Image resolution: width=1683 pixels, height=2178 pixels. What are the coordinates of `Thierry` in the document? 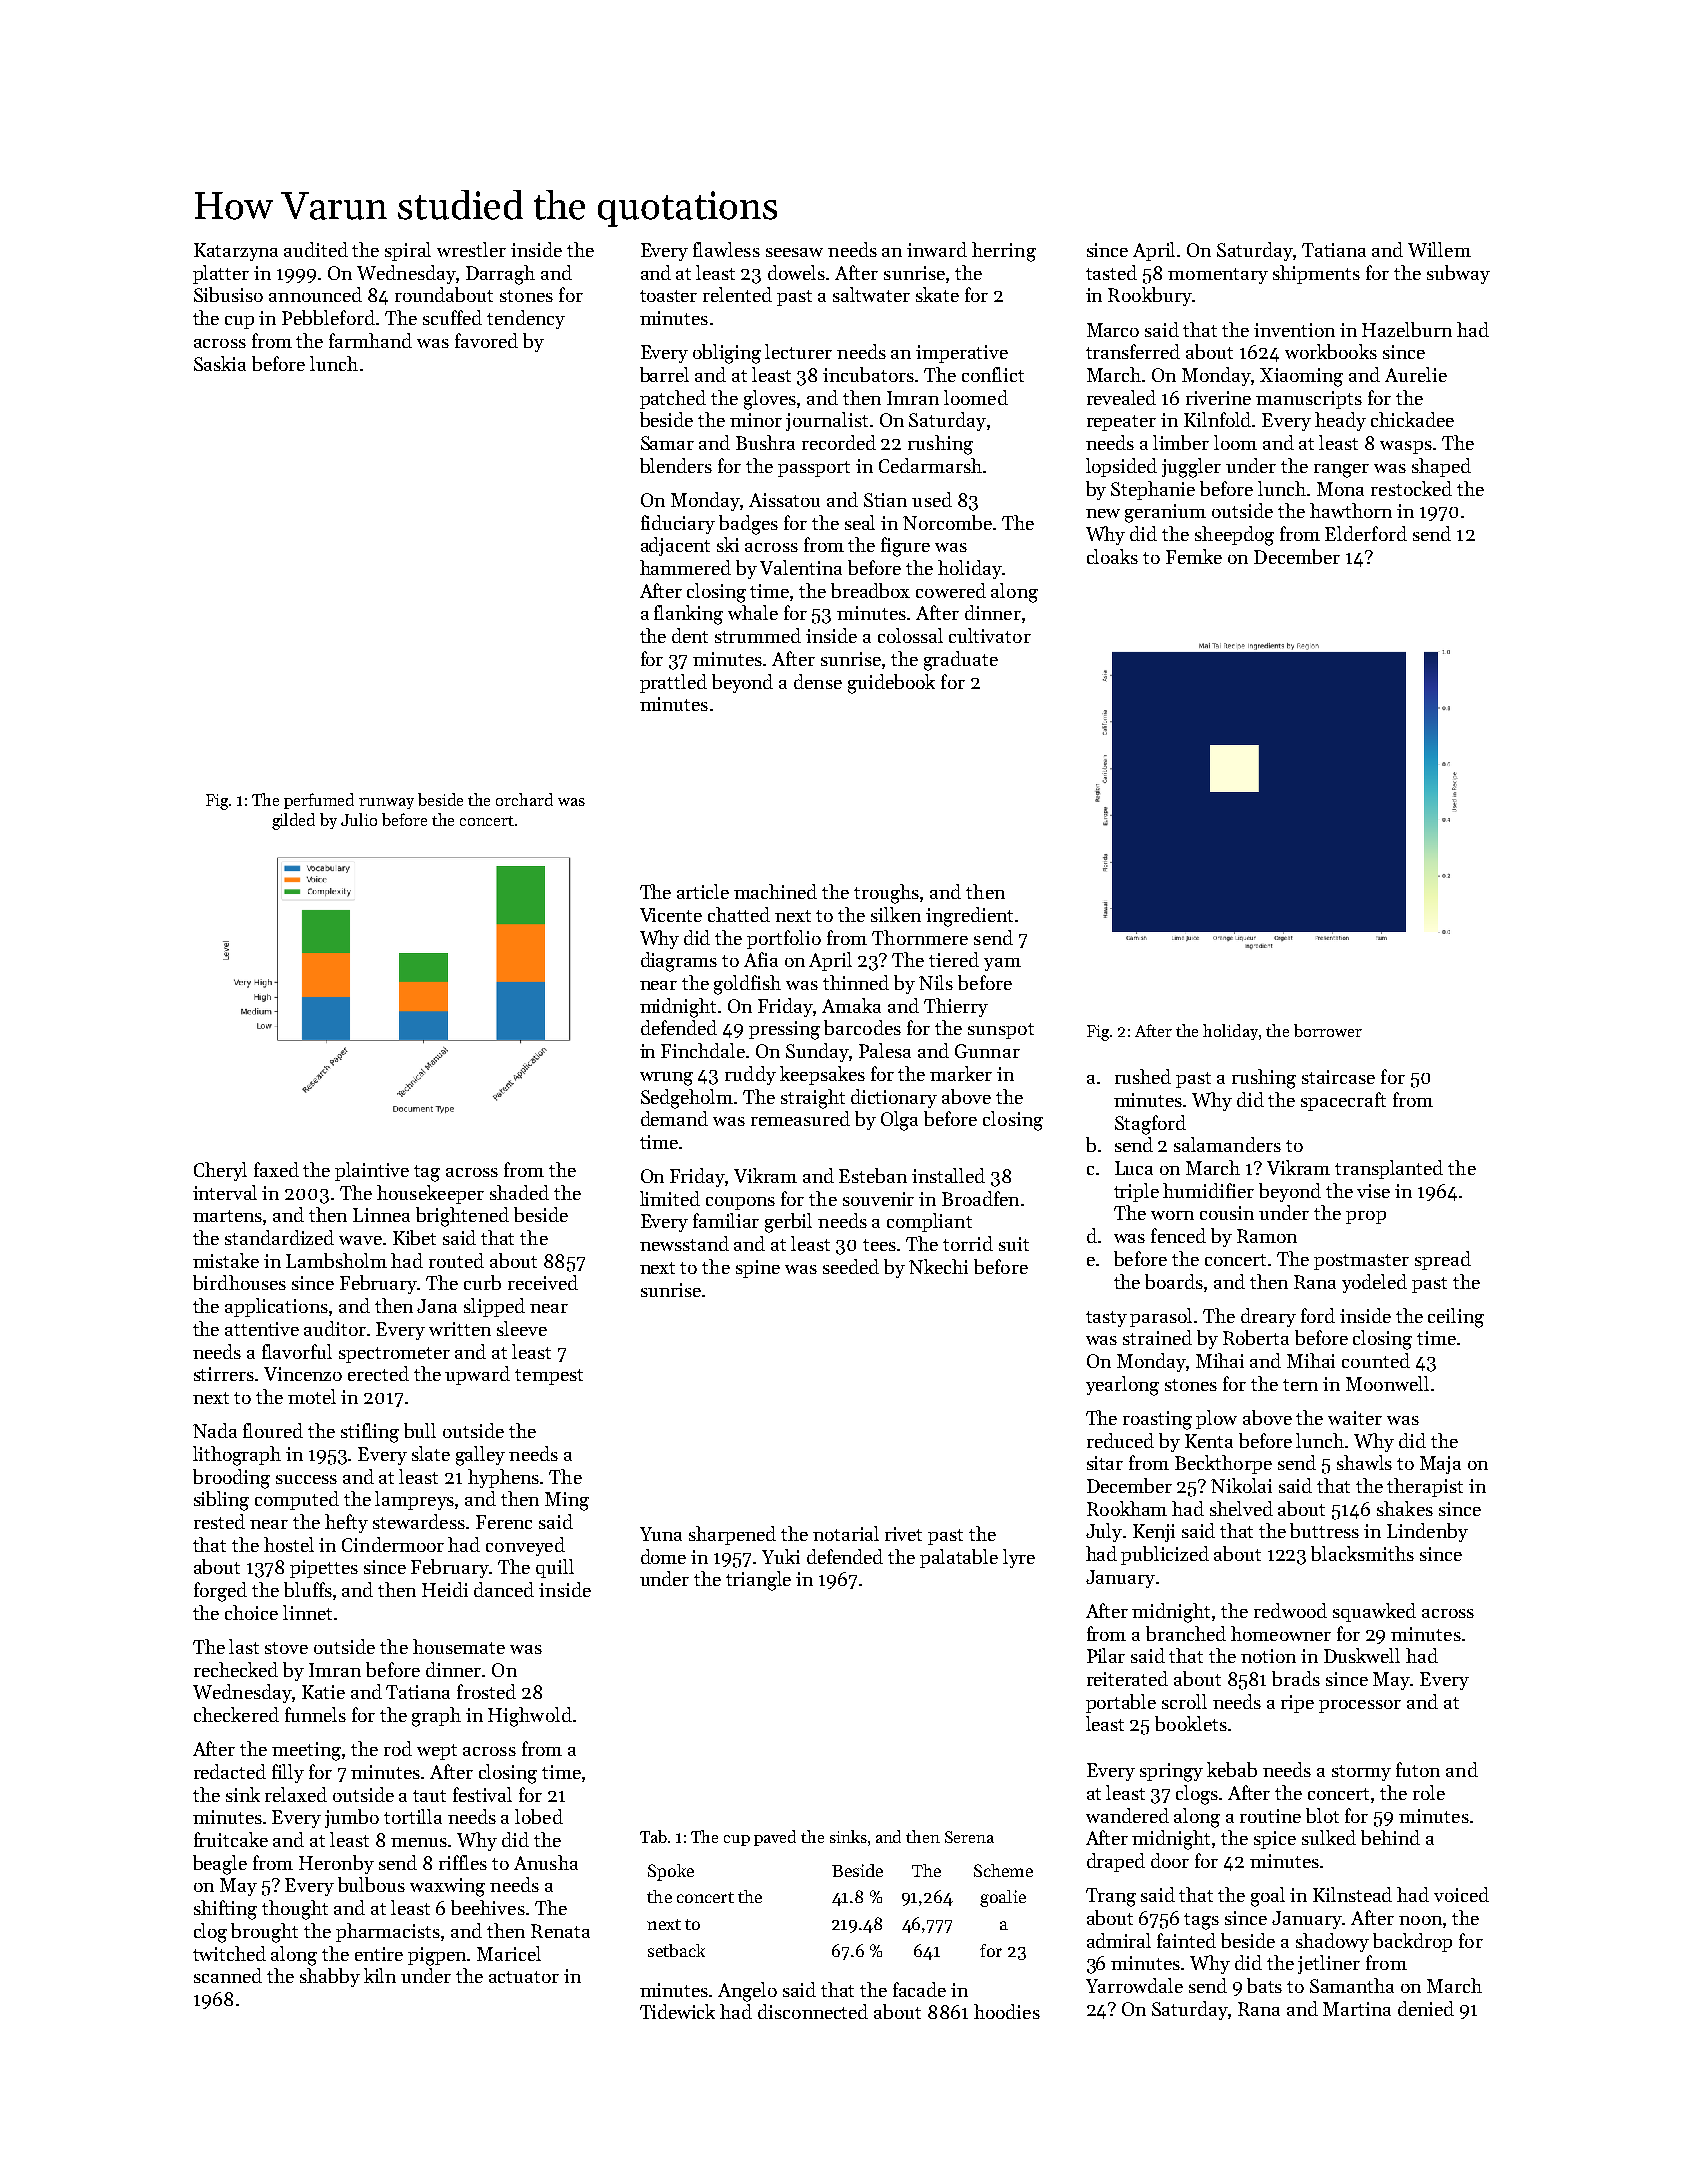 It's located at (956, 1007).
